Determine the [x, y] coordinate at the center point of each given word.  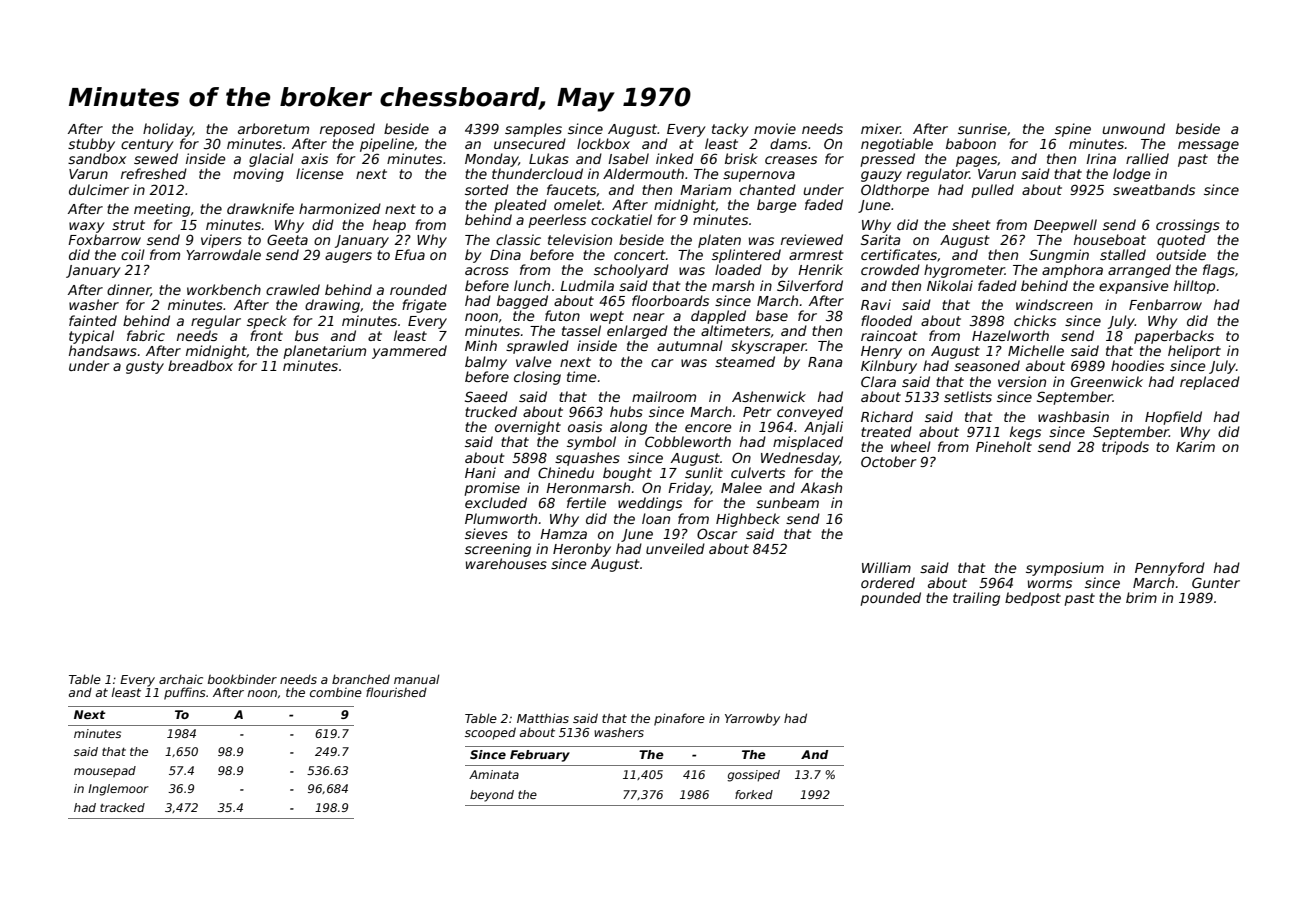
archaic [181, 679]
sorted [487, 189]
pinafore [679, 719]
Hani [480, 472]
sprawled [537, 347]
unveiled [675, 548]
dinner [129, 290]
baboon [971, 143]
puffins [184, 693]
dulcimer [99, 189]
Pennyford [1170, 569]
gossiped [753, 776]
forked [754, 794]
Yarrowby [752, 719]
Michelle [1036, 350]
